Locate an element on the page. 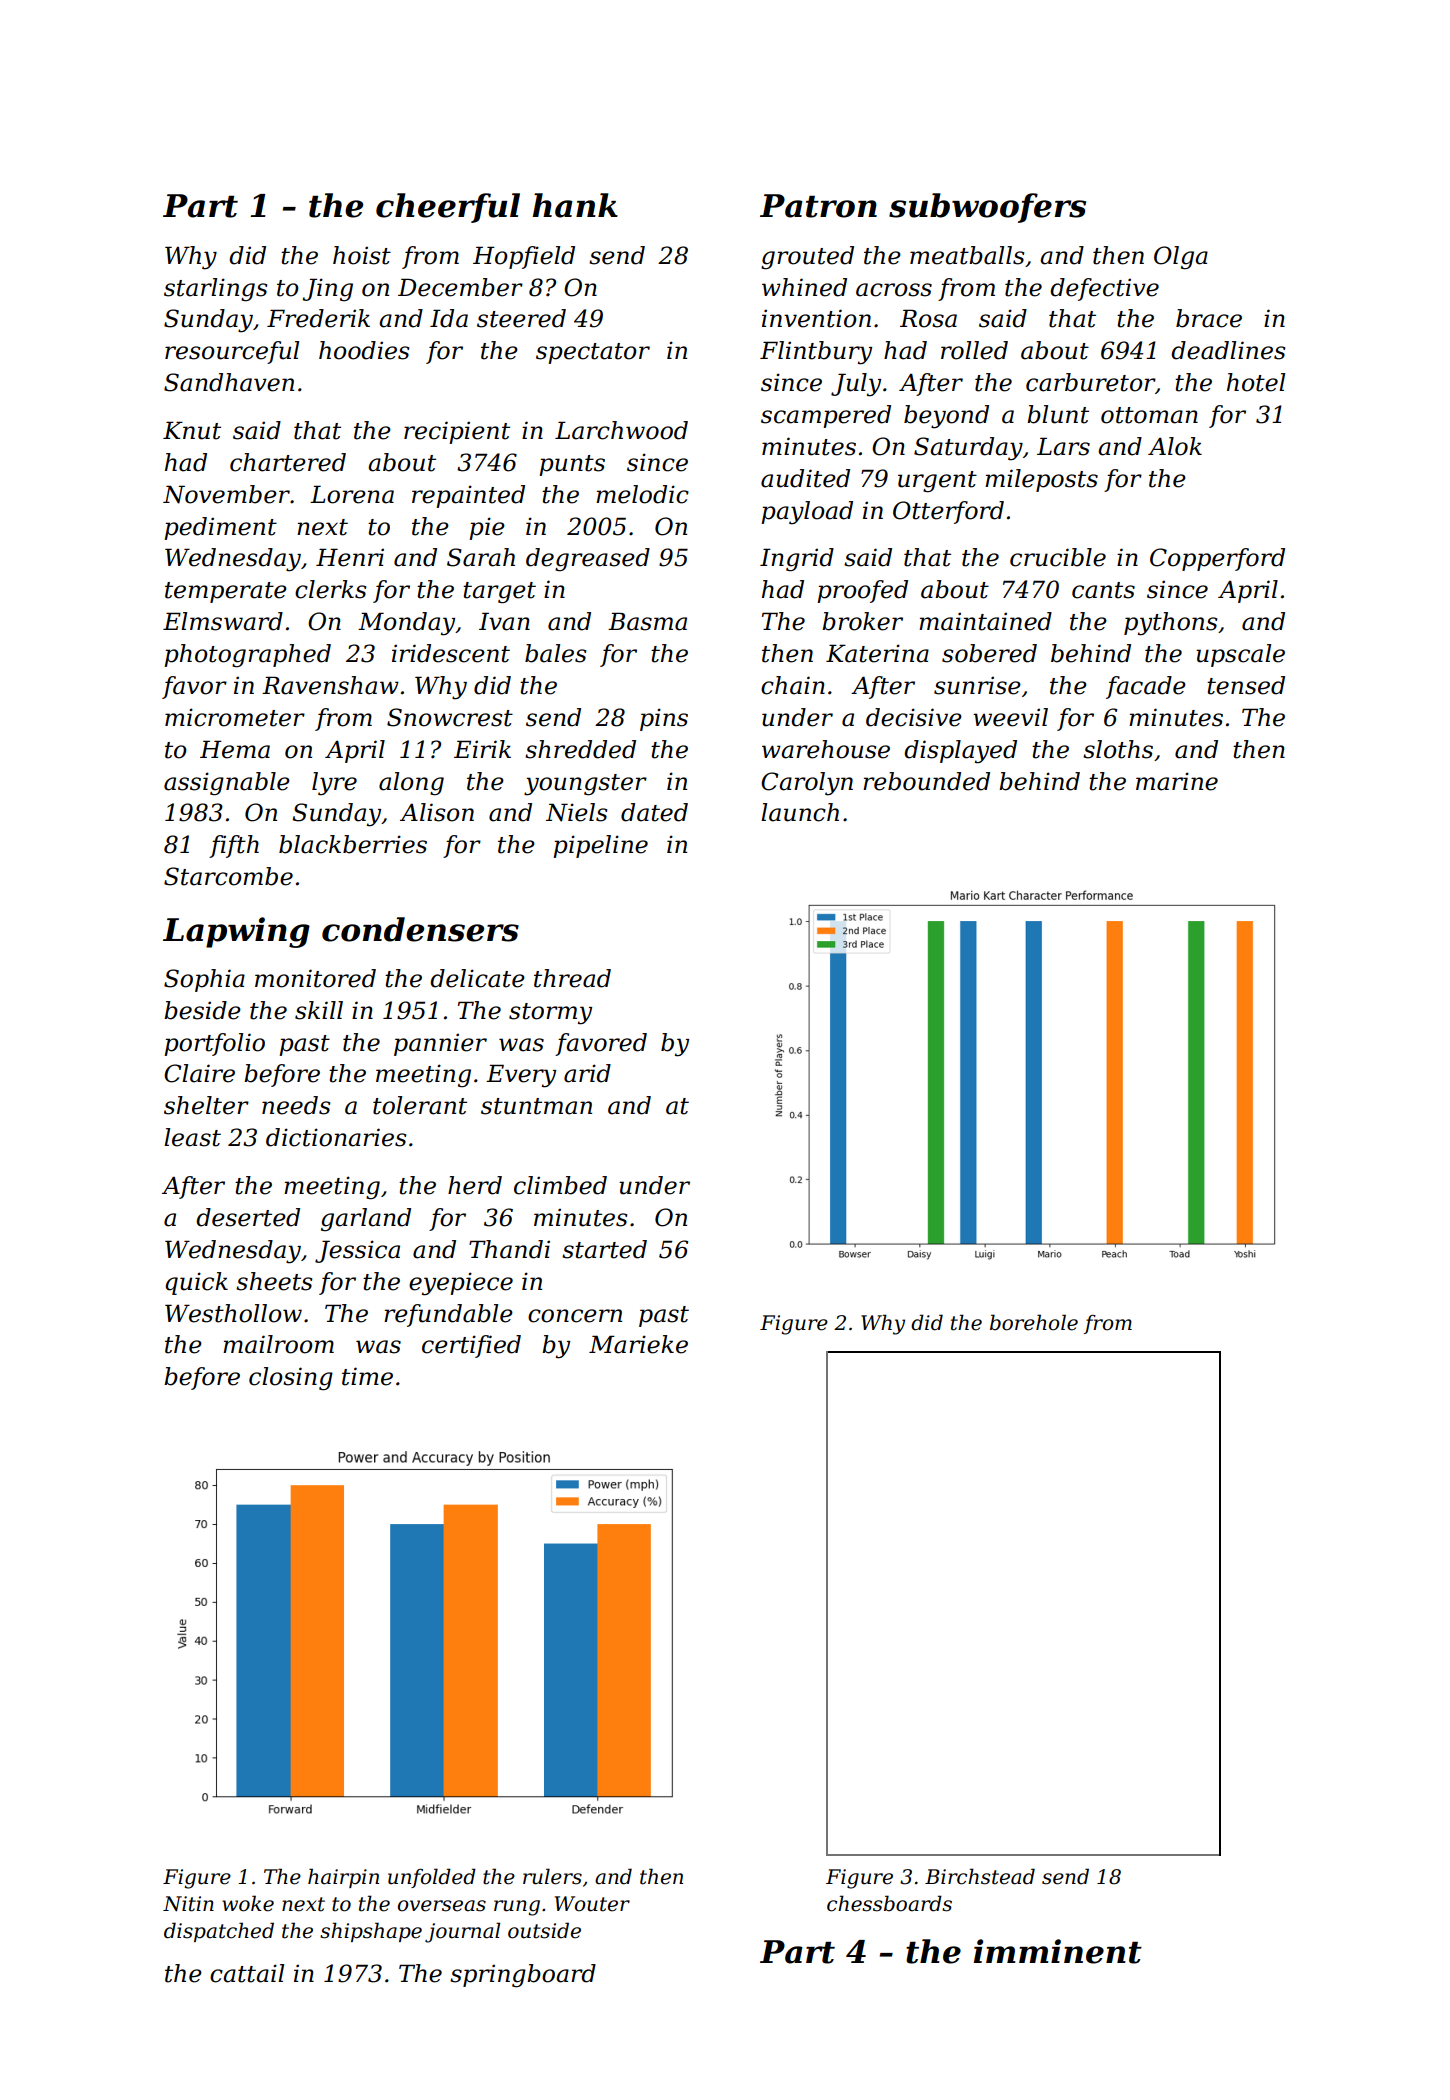  rulers is located at coordinates (552, 1876).
